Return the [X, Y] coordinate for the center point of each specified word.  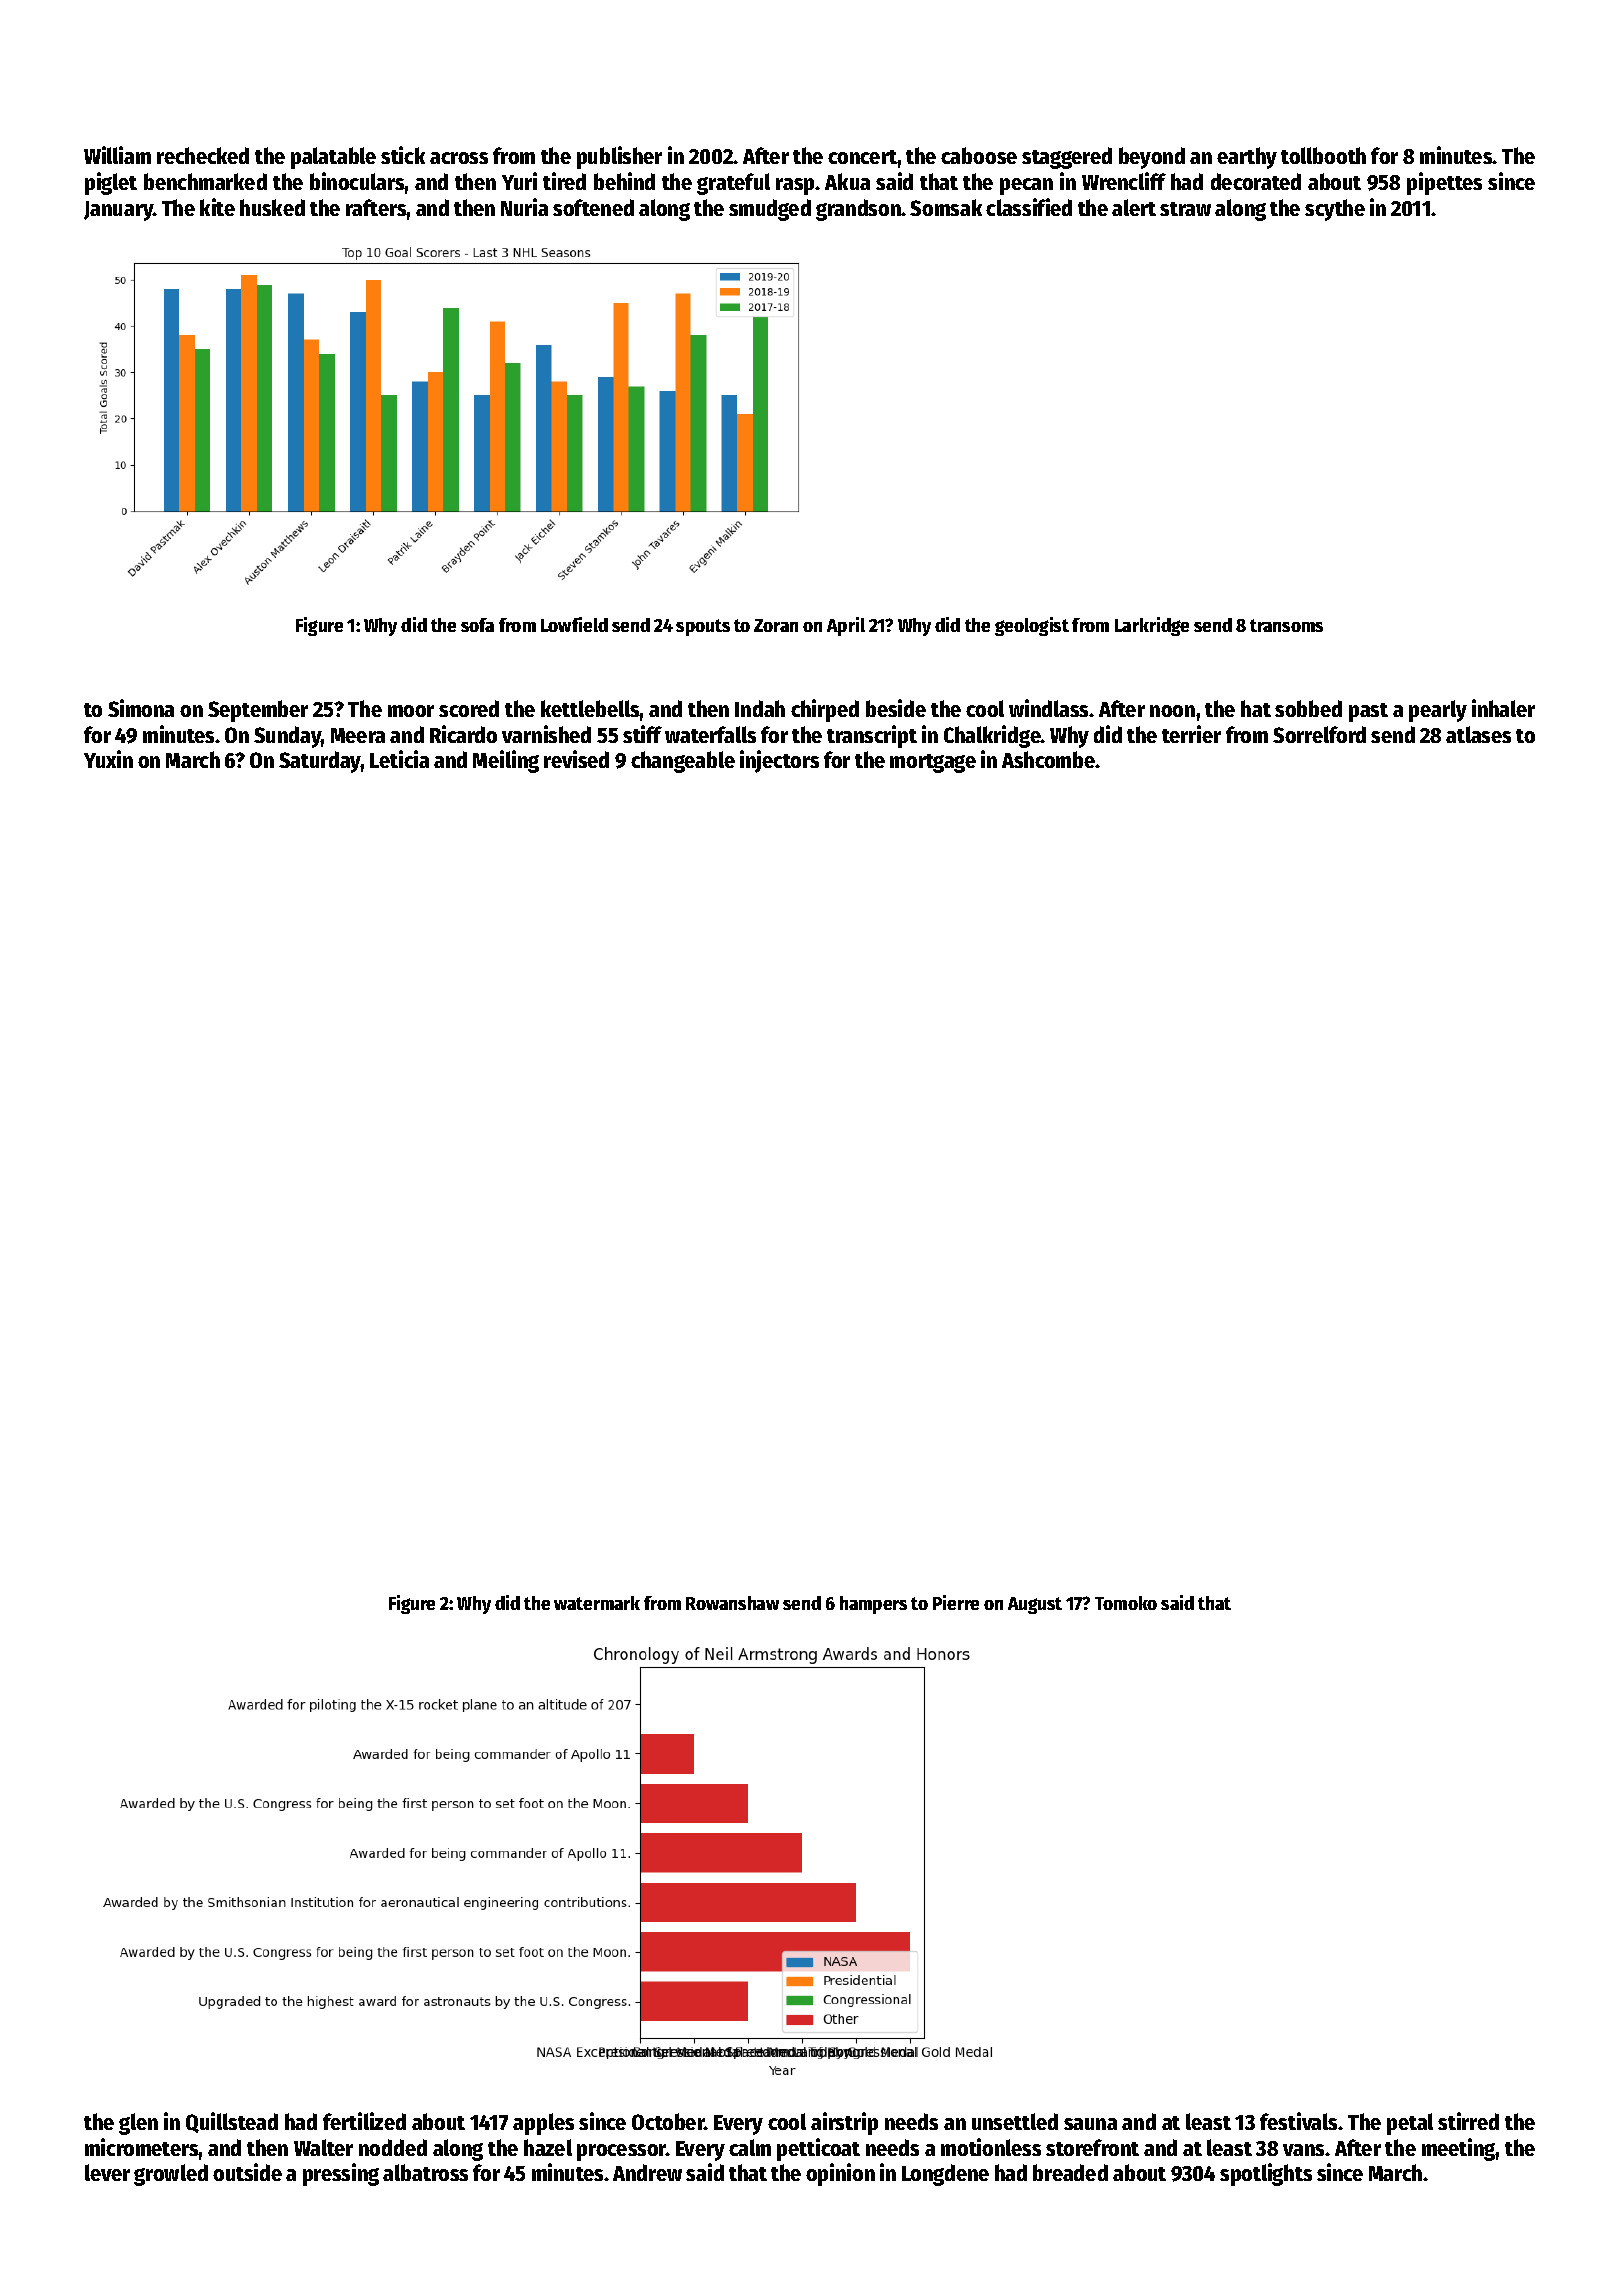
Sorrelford [1319, 734]
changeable [683, 762]
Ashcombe [1048, 759]
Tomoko [1126, 1603]
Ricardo [463, 734]
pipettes [1444, 183]
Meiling [506, 761]
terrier [1191, 734]
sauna [1090, 2124]
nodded [393, 2147]
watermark [597, 1603]
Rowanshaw [732, 1603]
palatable [333, 158]
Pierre [956, 1602]
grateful [733, 184]
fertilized [364, 2121]
